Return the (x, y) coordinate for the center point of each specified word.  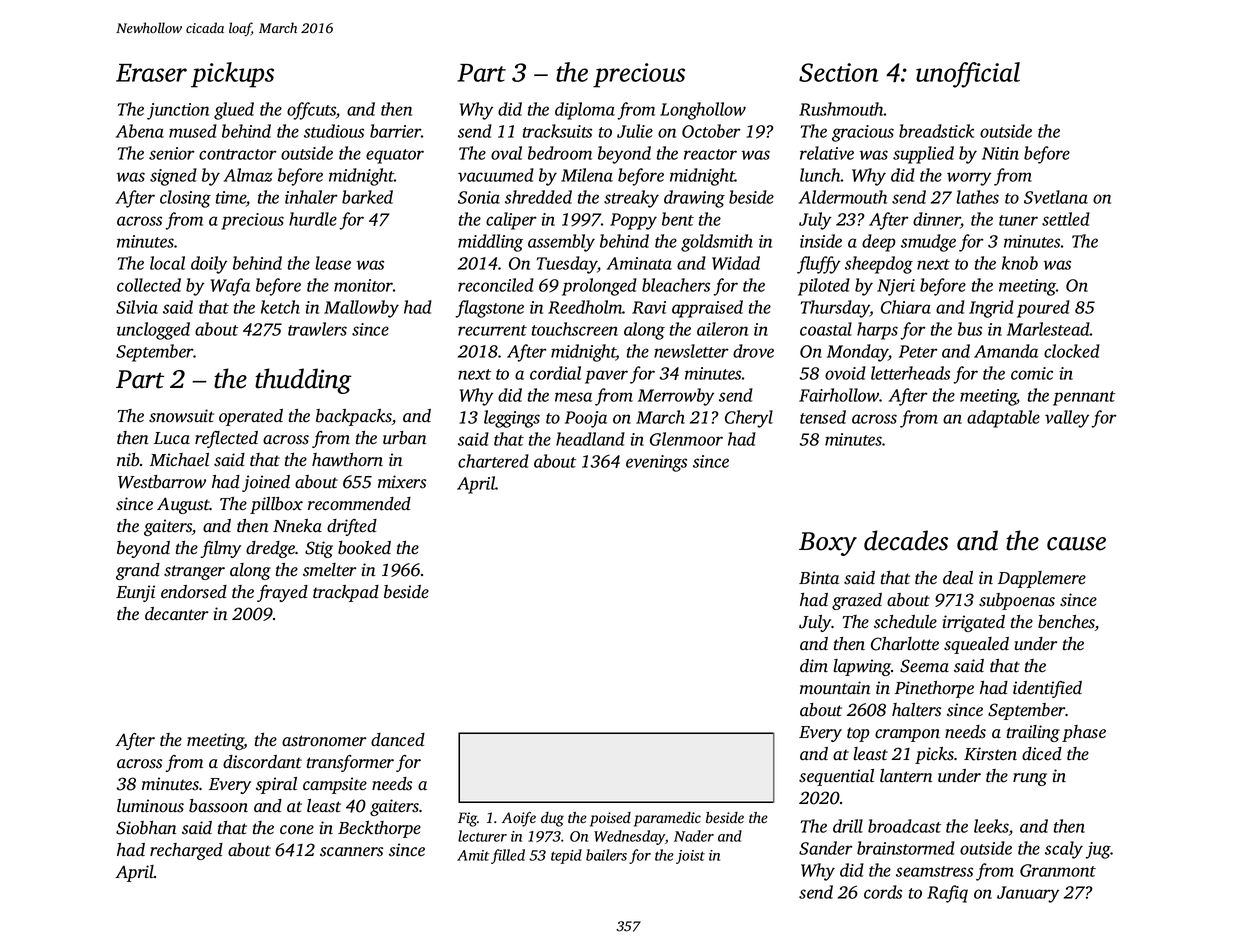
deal (958, 577)
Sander (826, 848)
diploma (585, 111)
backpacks (354, 417)
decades (906, 540)
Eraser (151, 73)
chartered (493, 461)
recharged (186, 851)
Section (839, 72)
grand (138, 571)
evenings (656, 463)
